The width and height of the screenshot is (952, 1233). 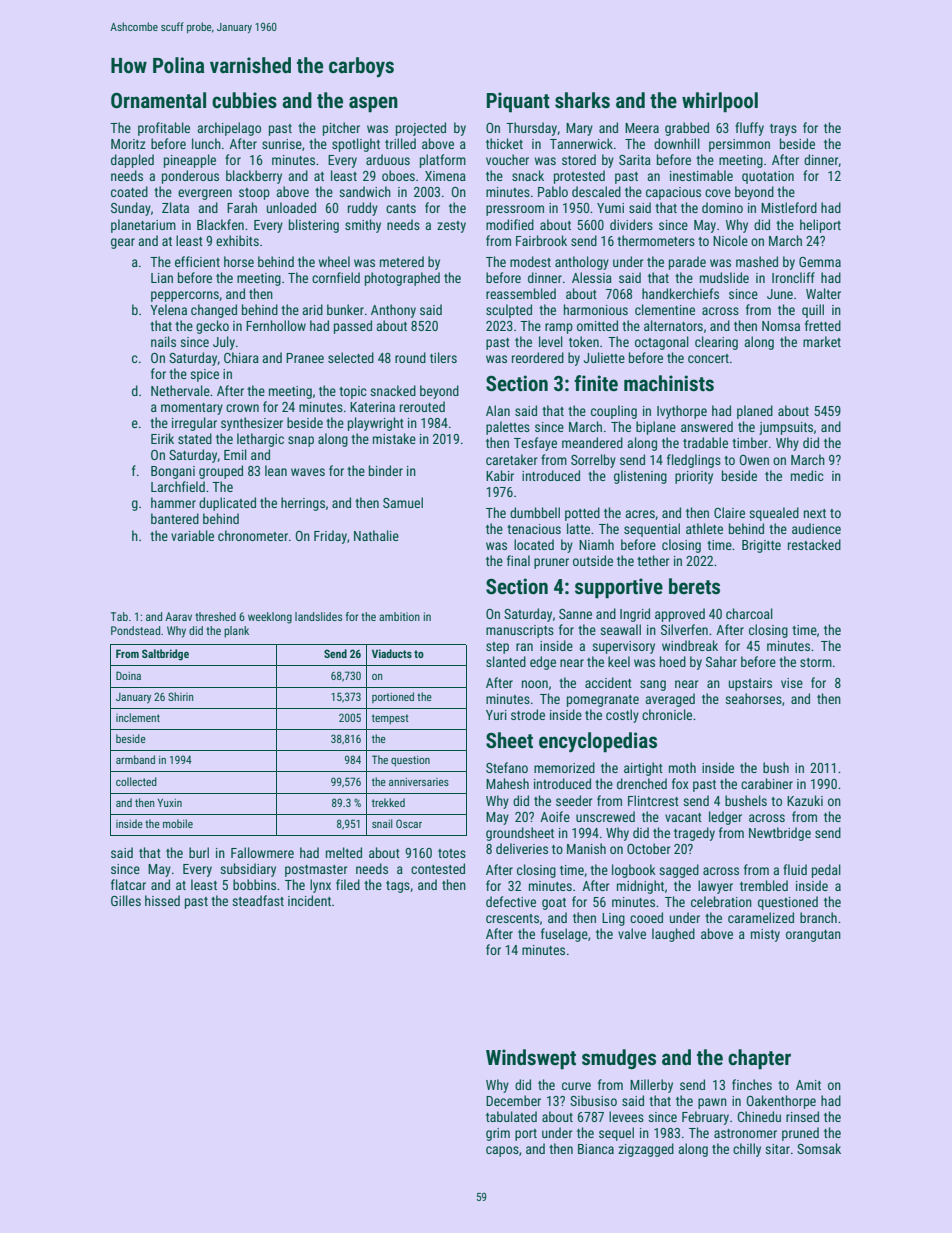 What do you see at coordinates (826, 871) in the screenshot?
I see `pedal` at bounding box center [826, 871].
